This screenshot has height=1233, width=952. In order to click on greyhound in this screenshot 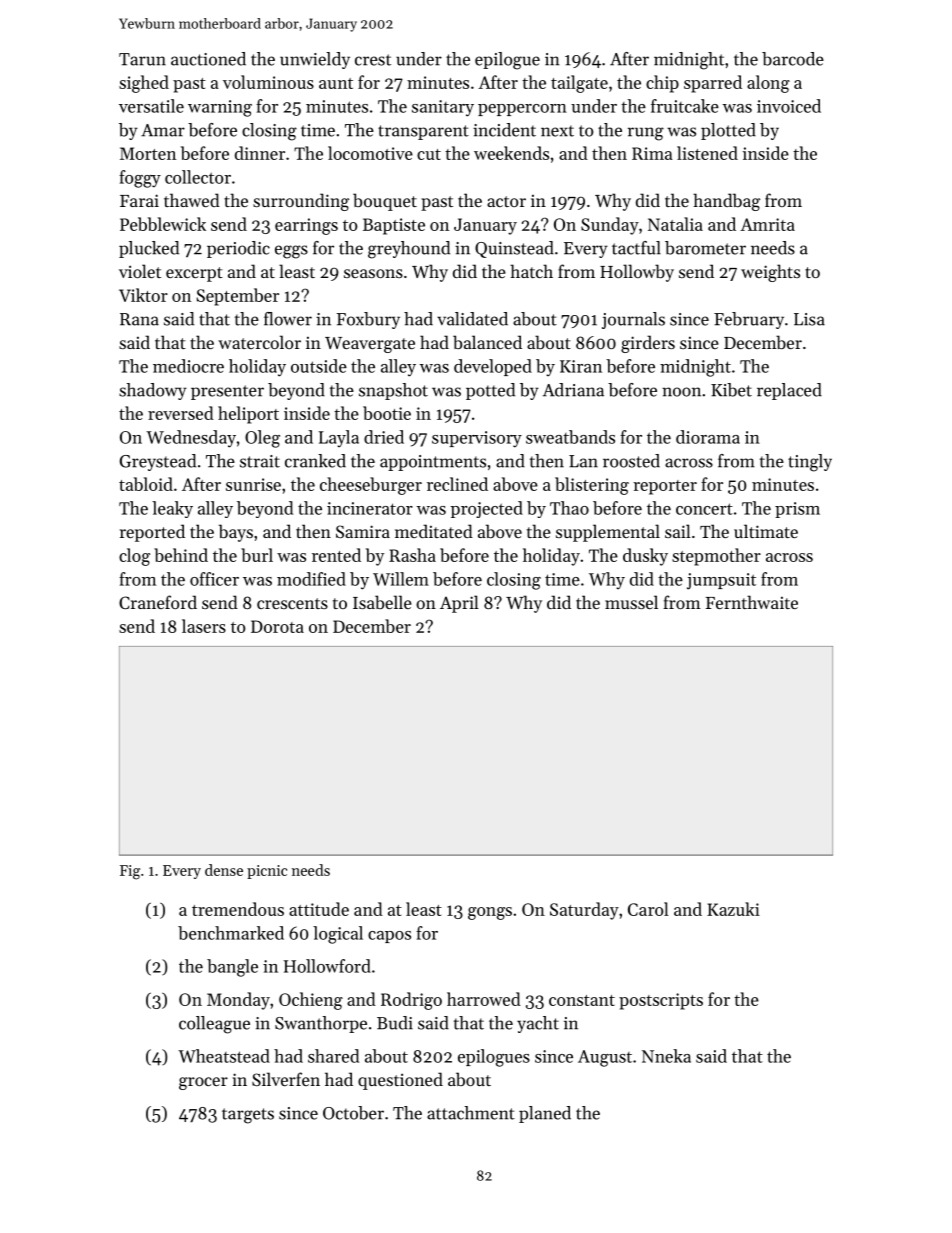, I will do `click(409, 250)`.
